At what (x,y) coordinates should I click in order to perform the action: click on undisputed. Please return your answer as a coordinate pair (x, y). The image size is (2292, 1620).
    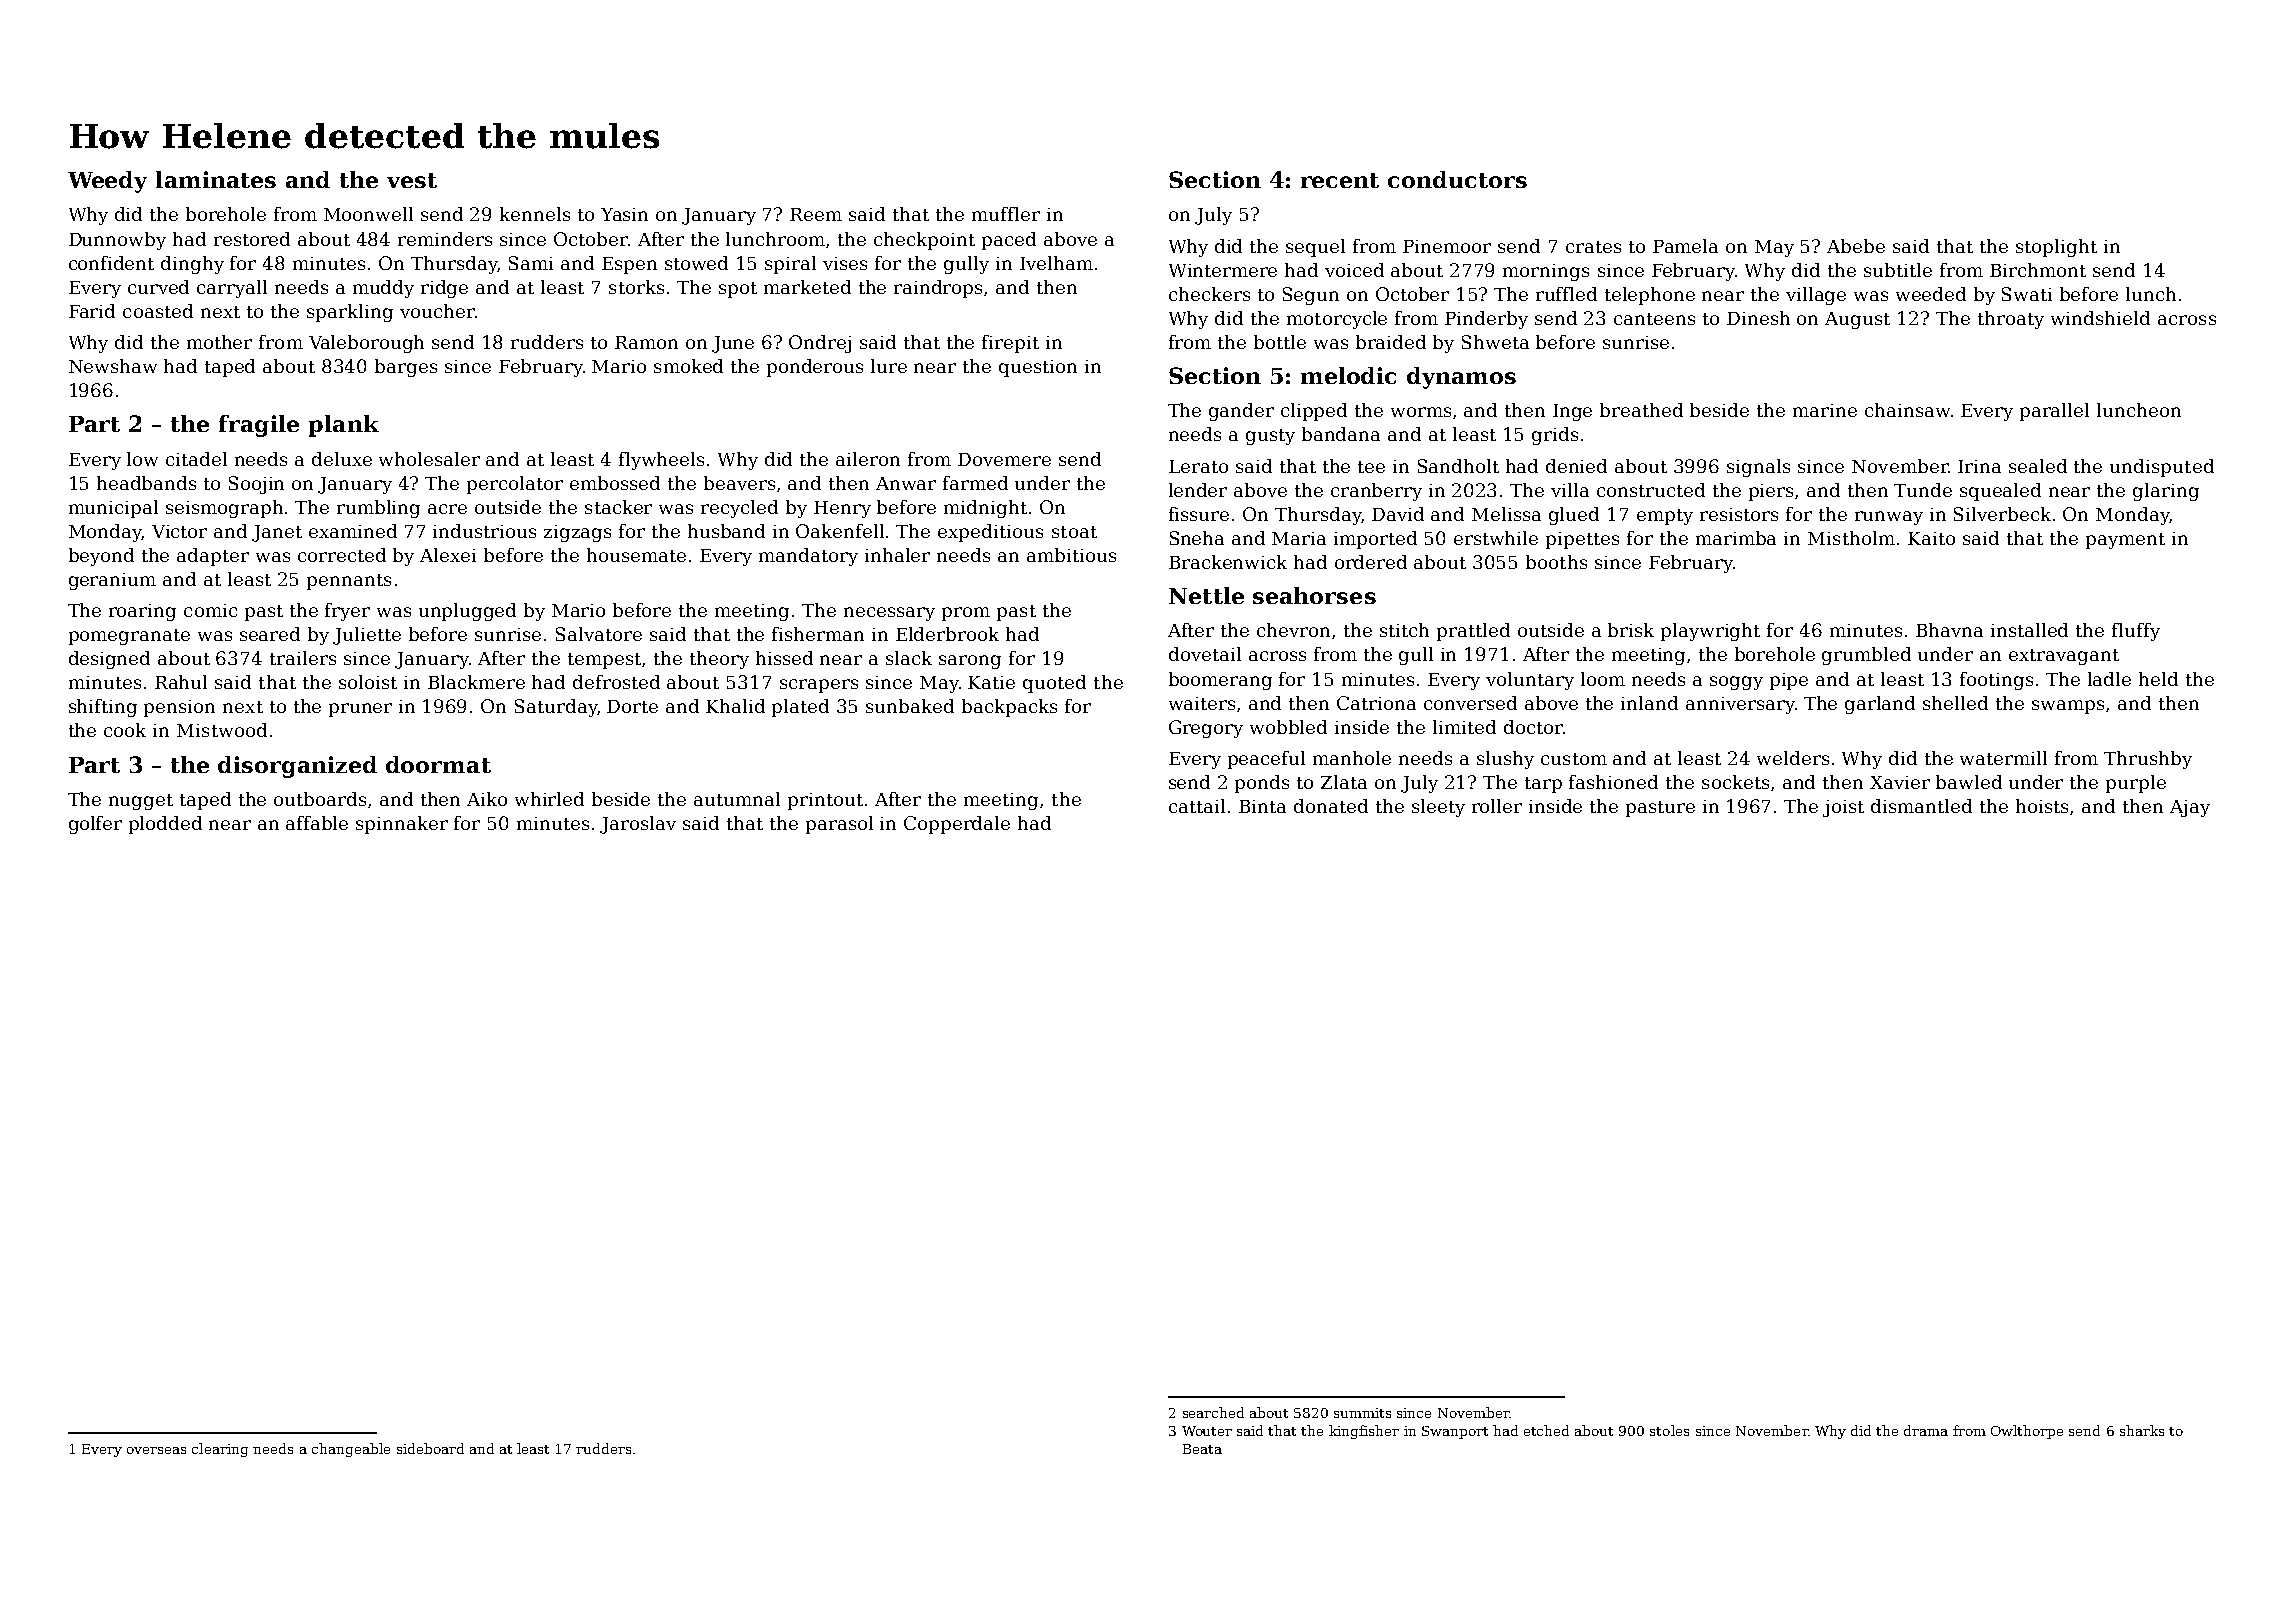
    Looking at the image, I should click on (2162, 468).
